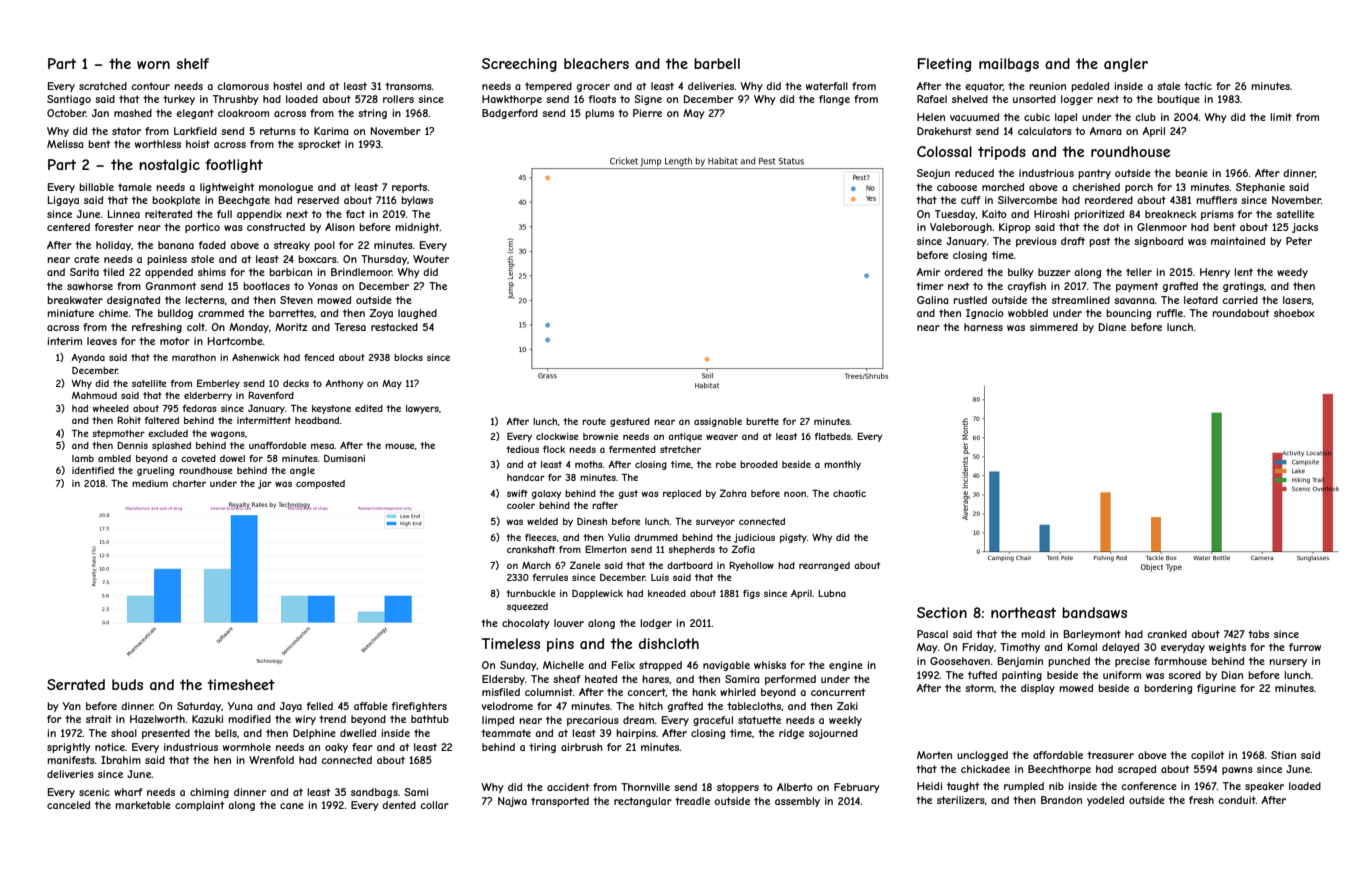  I want to click on streamlined, so click(1081, 300).
